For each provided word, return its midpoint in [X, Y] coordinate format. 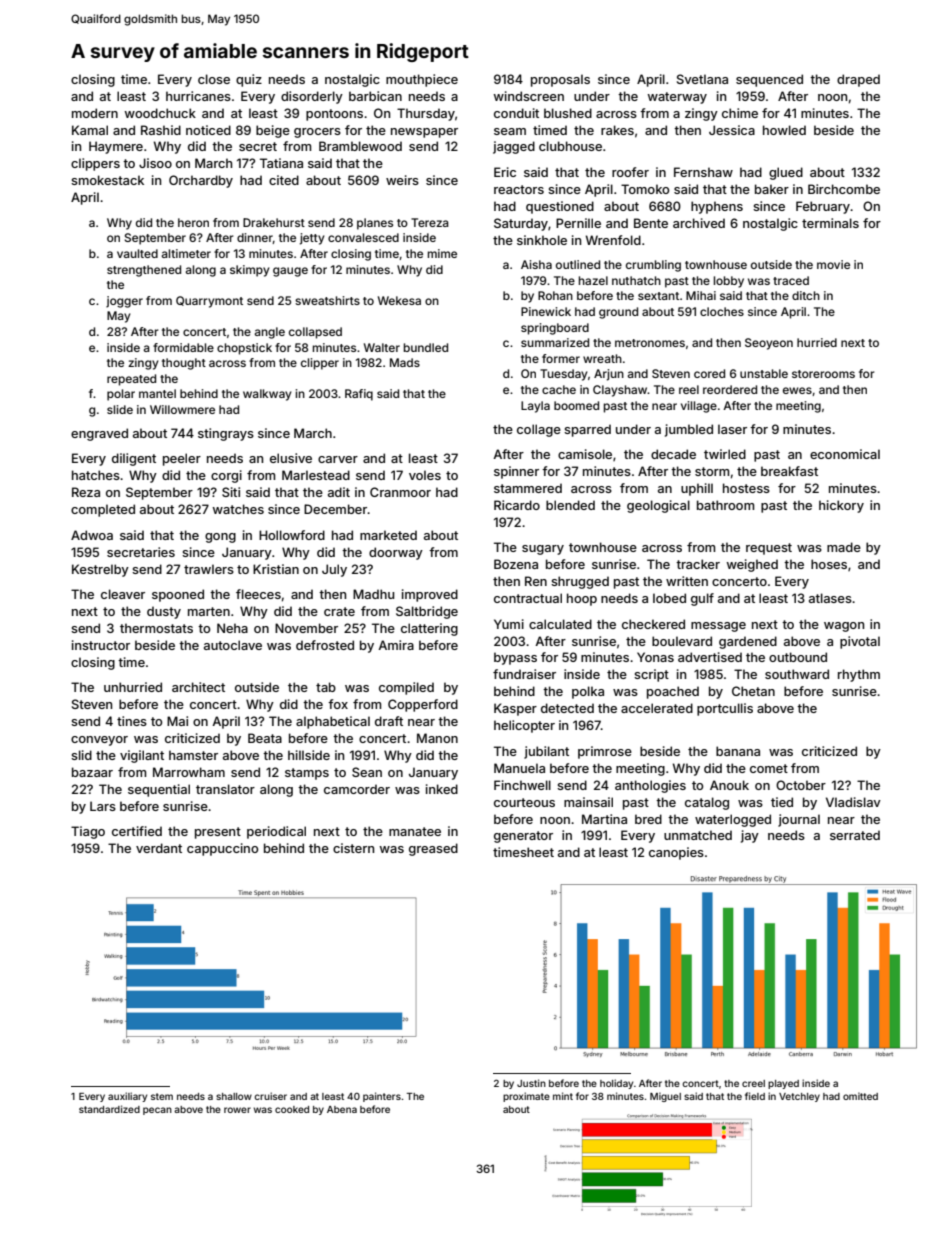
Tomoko [645, 189]
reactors [519, 189]
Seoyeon [769, 344]
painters [382, 1097]
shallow [234, 1096]
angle [270, 333]
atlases [830, 598]
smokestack [107, 180]
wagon [844, 627]
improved [430, 595]
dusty [164, 612]
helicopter [524, 726]
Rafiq [359, 395]
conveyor [99, 741]
